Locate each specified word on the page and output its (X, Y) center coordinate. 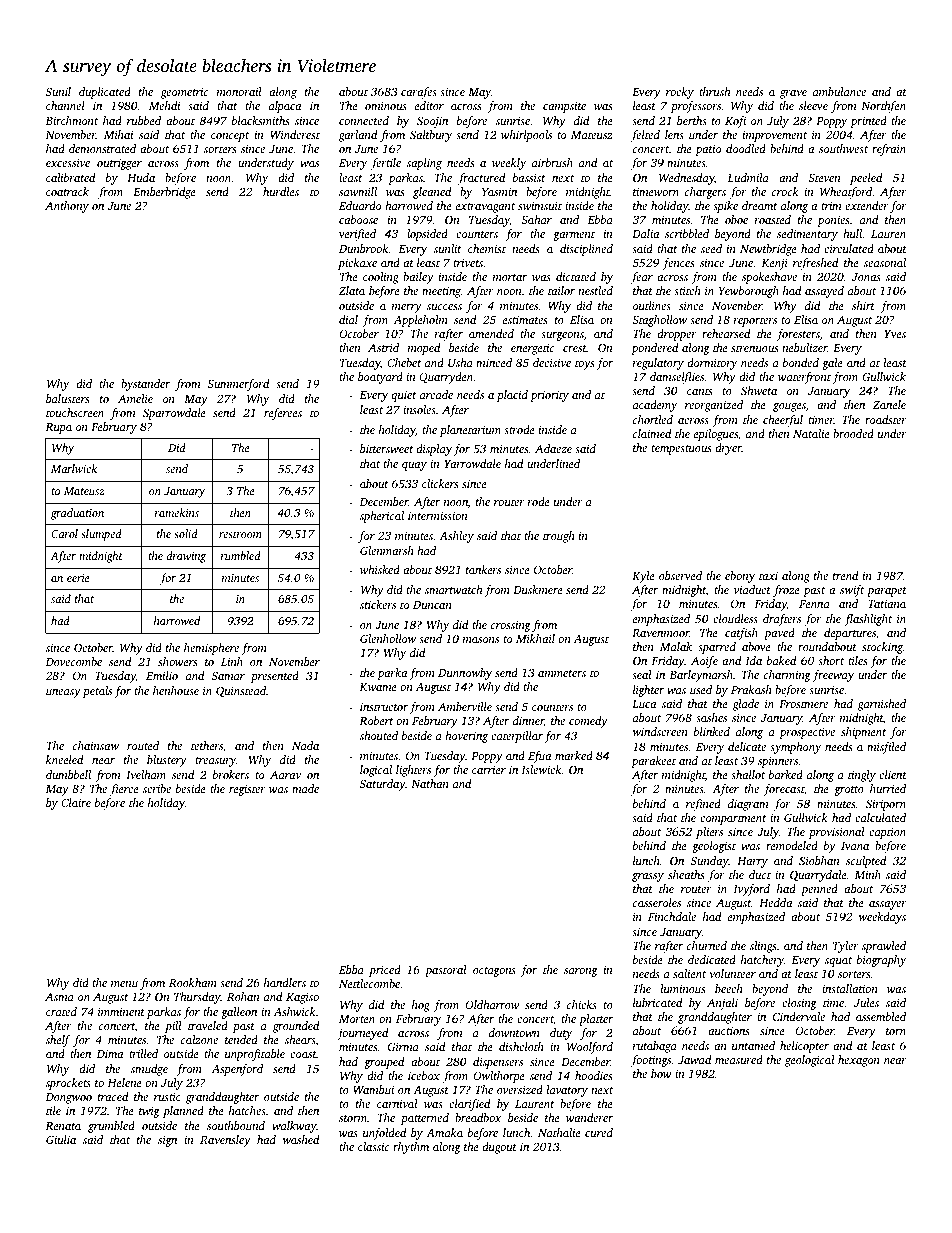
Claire (76, 802)
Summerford (238, 385)
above (756, 646)
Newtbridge (768, 250)
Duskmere (538, 589)
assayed (824, 292)
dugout (499, 1148)
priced (385, 971)
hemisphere (211, 649)
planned (183, 1112)
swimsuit (540, 205)
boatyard (380, 378)
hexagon (859, 1061)
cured (599, 1132)
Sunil (58, 91)
